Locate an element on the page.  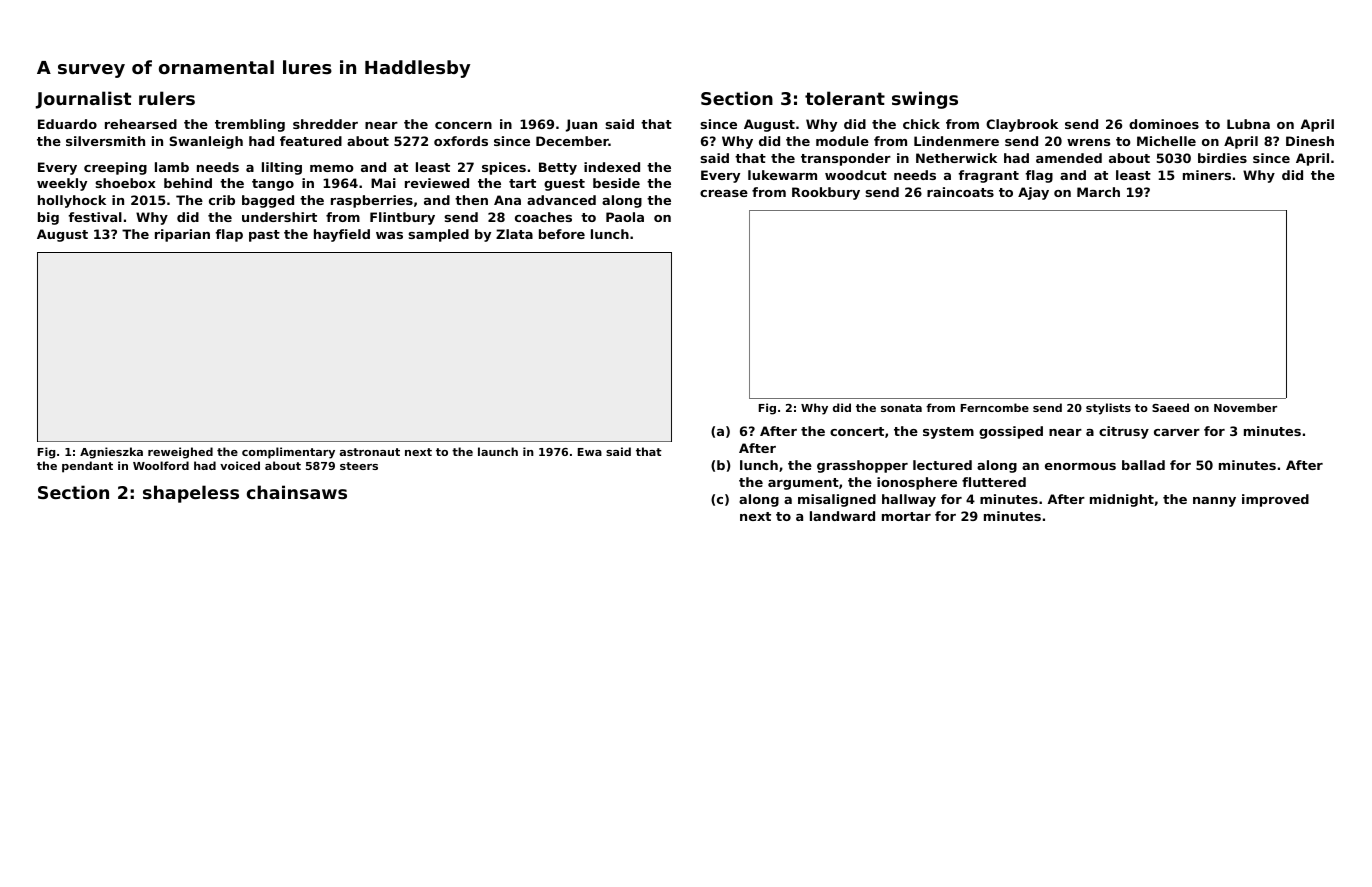
pendant is located at coordinates (87, 467).
